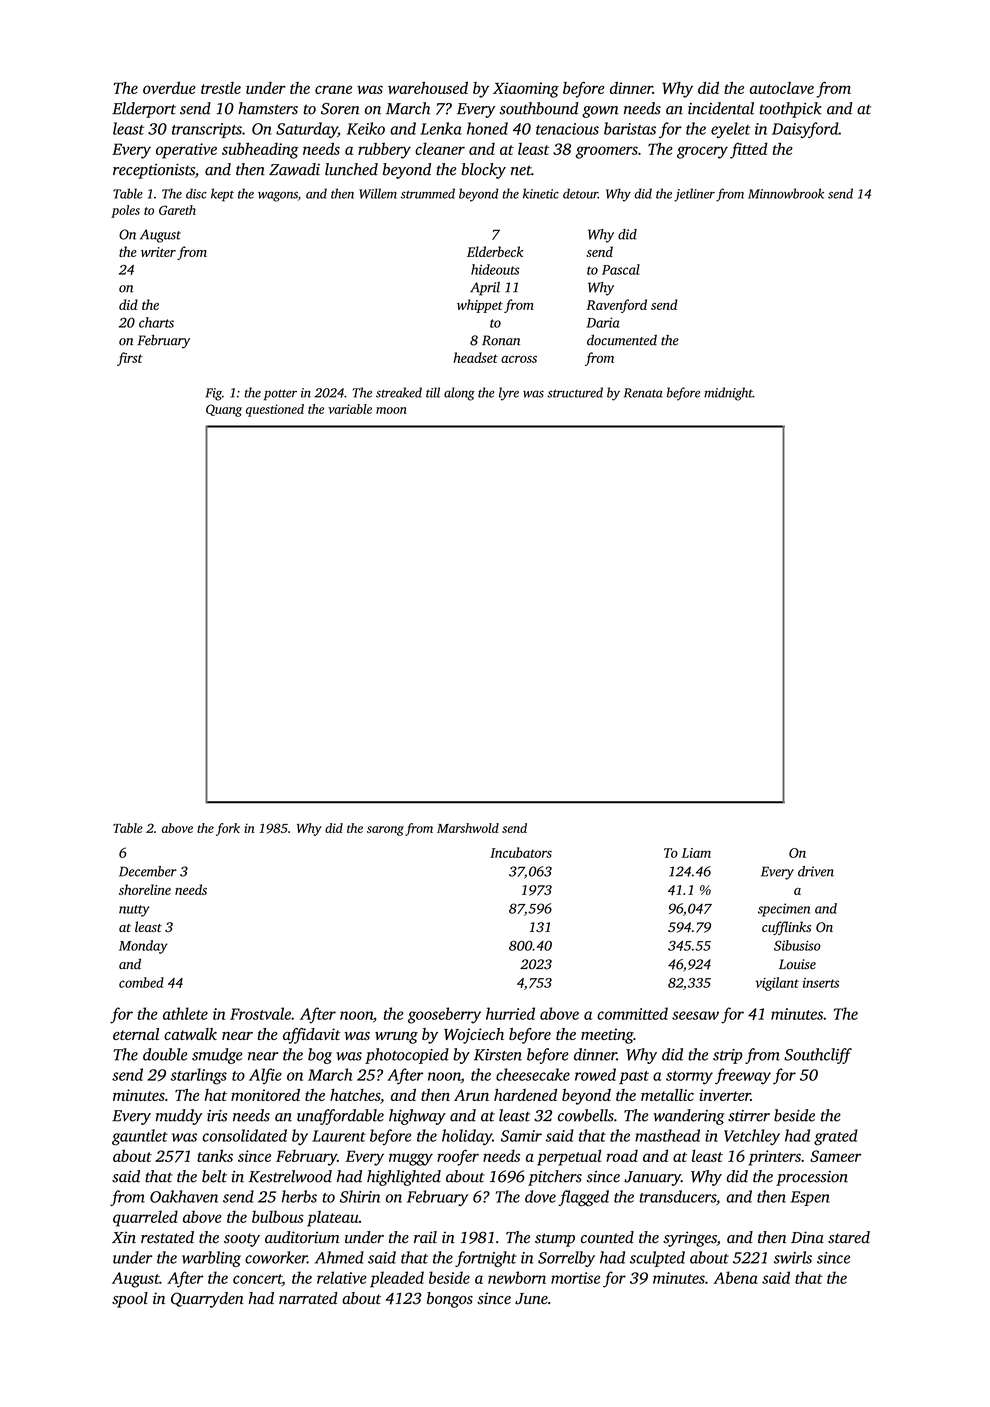 The image size is (990, 1407). I want to click on hatches, so click(355, 1095).
